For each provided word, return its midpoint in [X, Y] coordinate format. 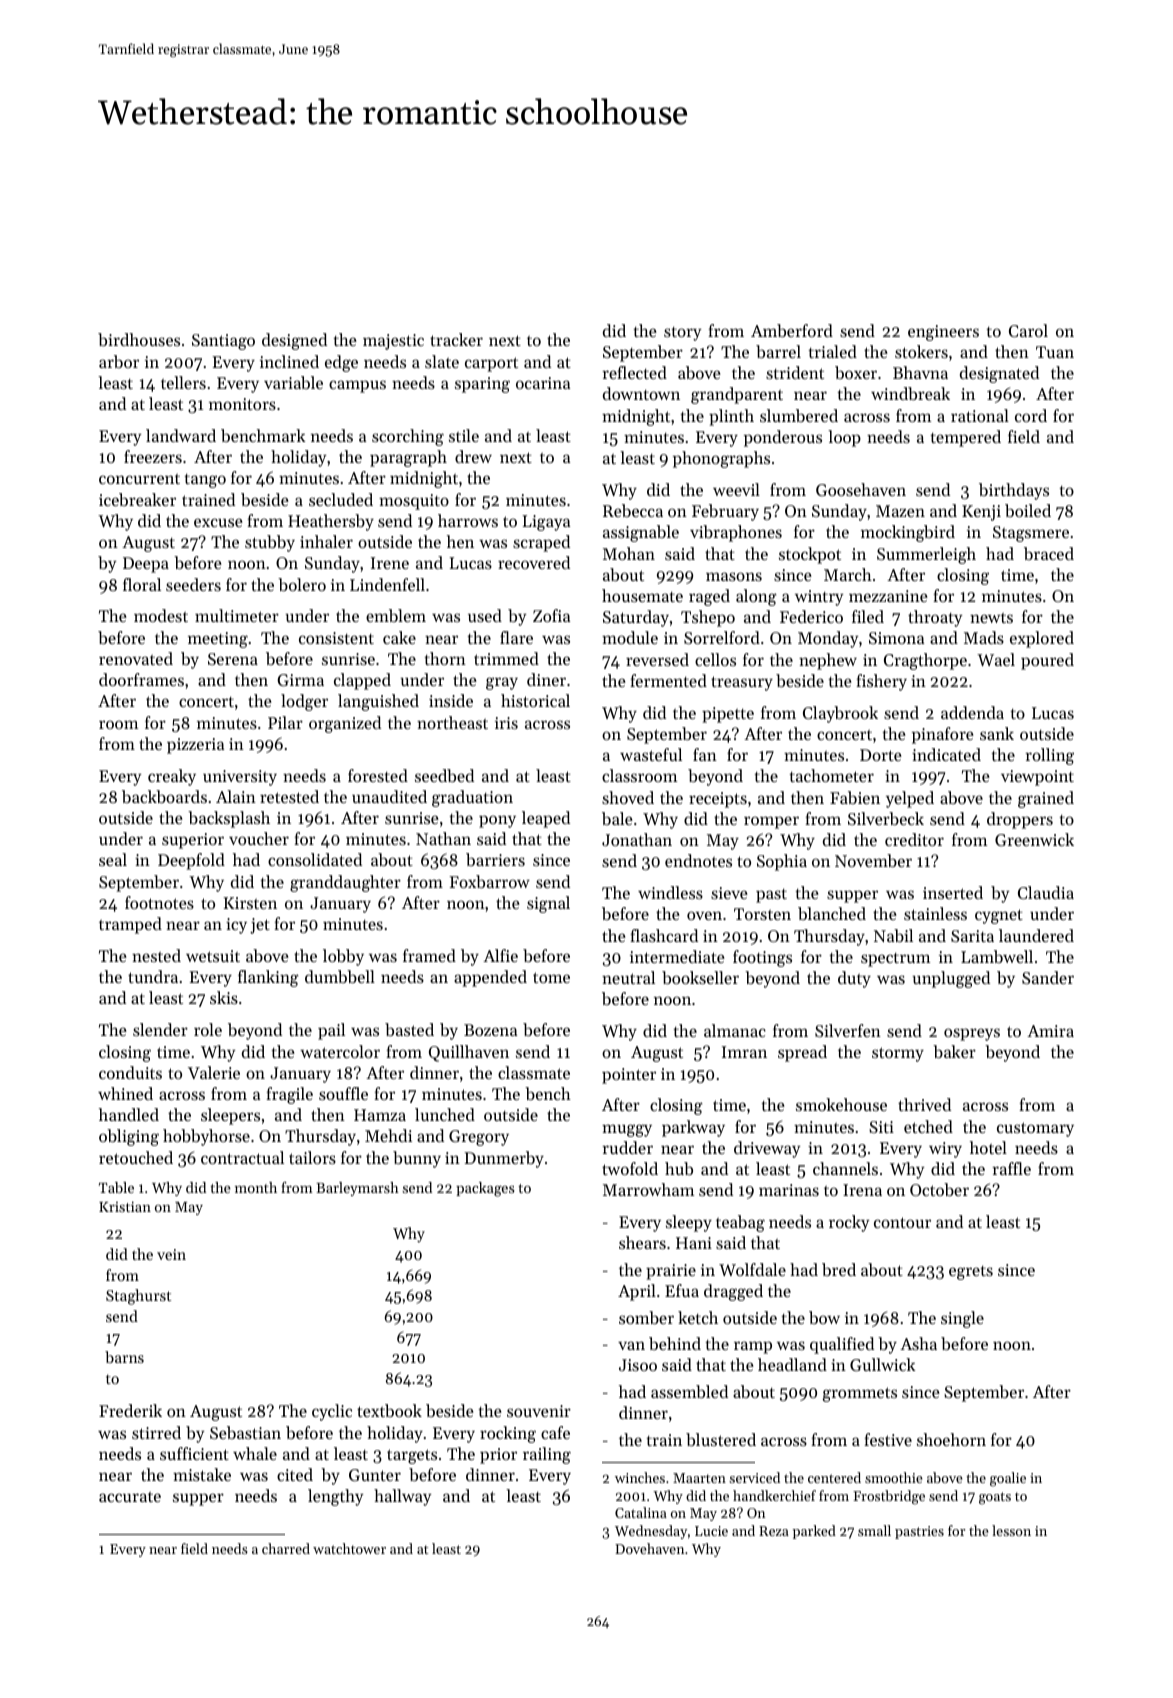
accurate [130, 1497]
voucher [259, 838]
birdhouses [139, 339]
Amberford [792, 330]
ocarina [543, 383]
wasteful [651, 754]
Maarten [699, 1478]
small [874, 1530]
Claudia [1046, 892]
